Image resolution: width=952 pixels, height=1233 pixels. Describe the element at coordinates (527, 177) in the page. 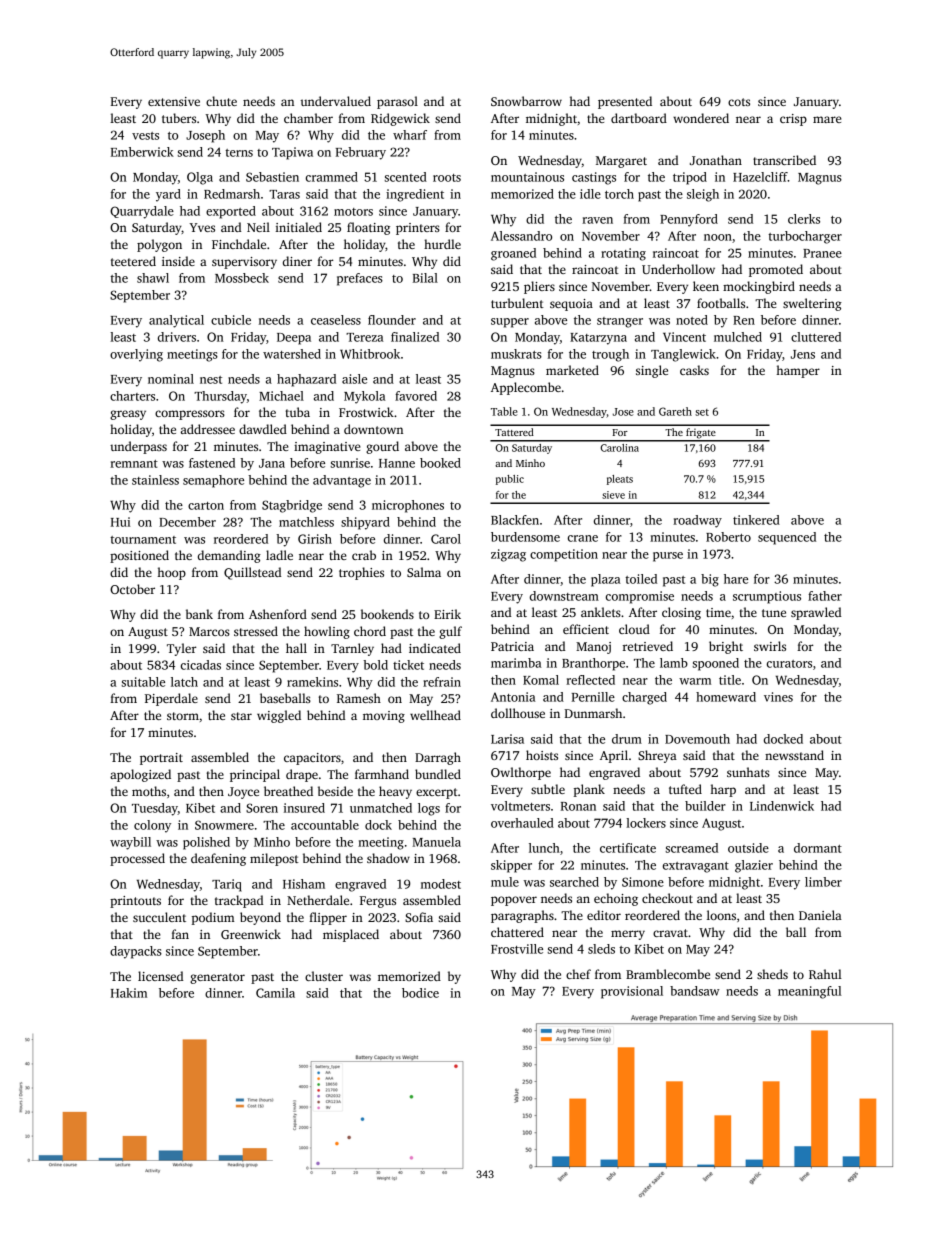

I see `mountainous` at that location.
